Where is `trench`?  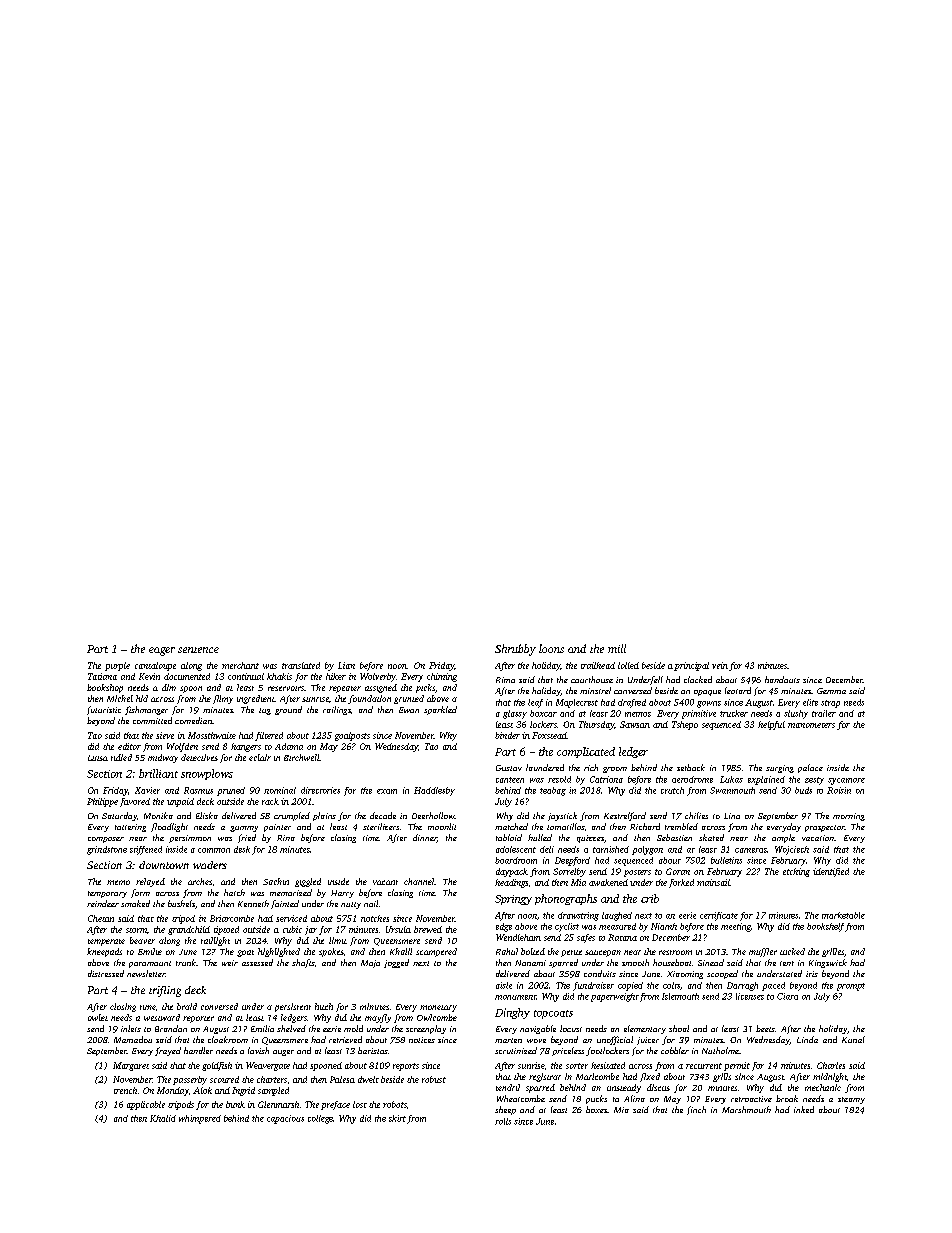
trench is located at coordinates (125, 1090).
